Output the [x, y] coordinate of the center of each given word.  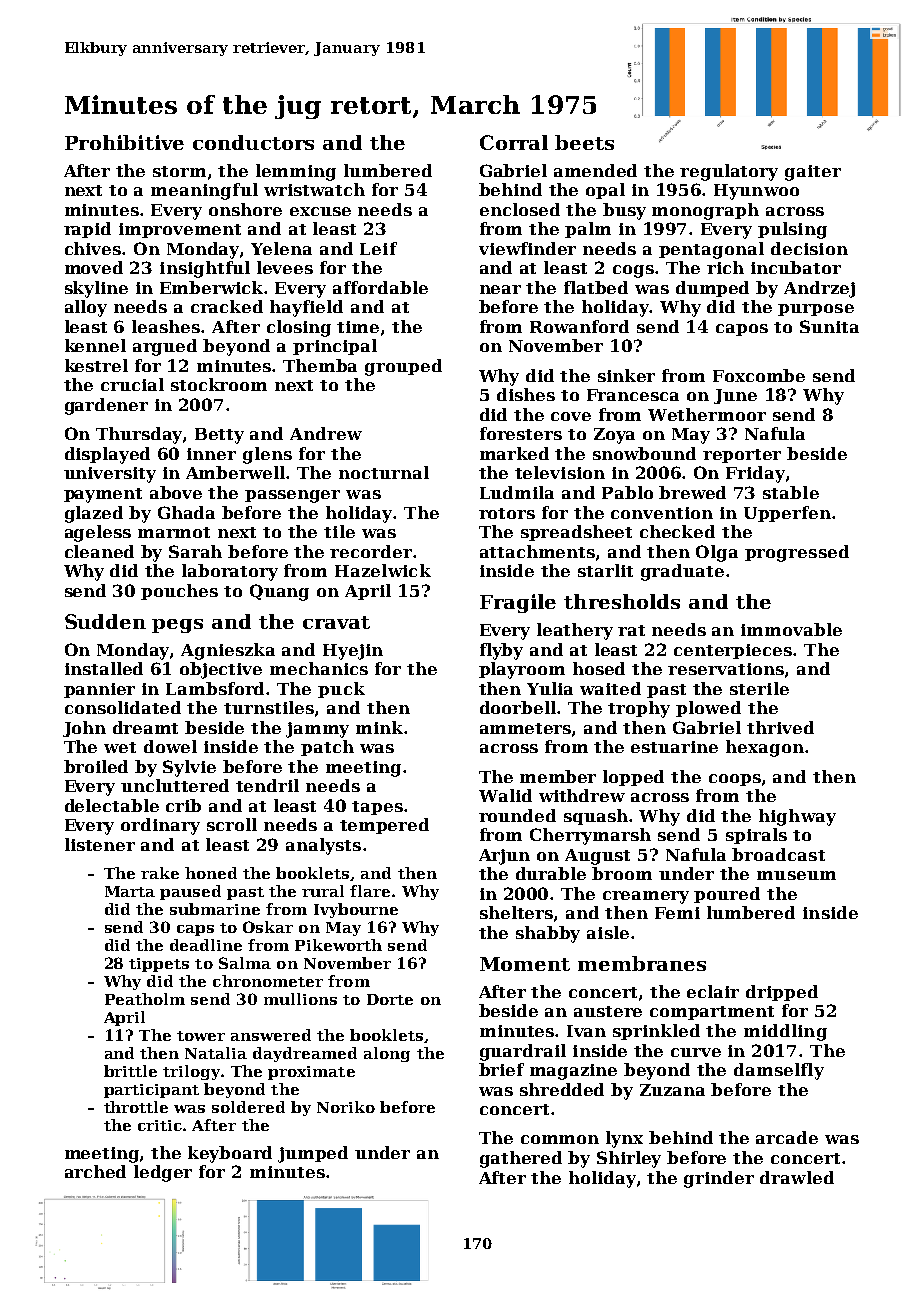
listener [100, 844]
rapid [87, 230]
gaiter [813, 173]
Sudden [105, 621]
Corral [514, 142]
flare [370, 891]
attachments [537, 551]
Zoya [614, 436]
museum [796, 875]
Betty [219, 436]
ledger [163, 1173]
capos [742, 330]
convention [662, 513]
